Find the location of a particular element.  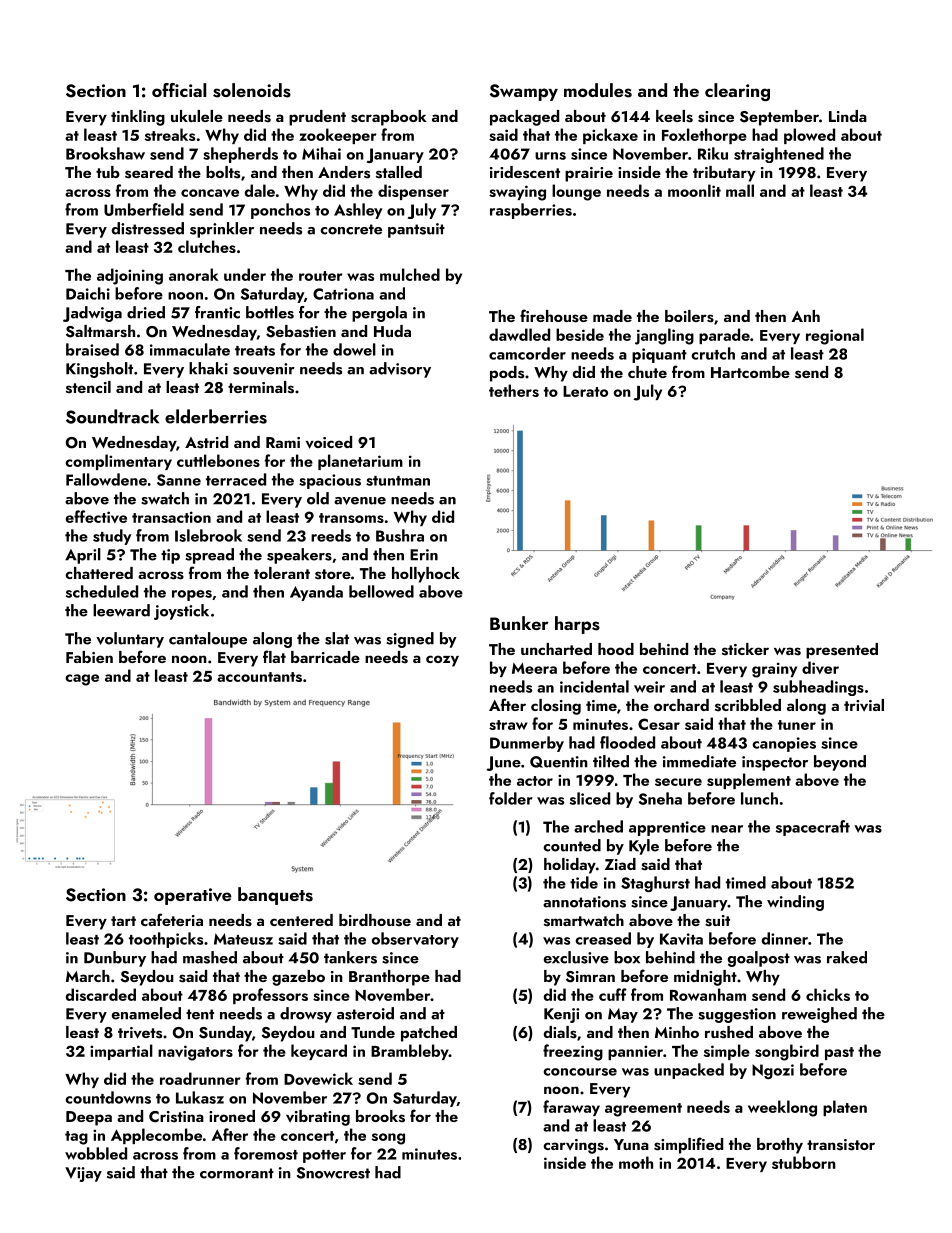

Vijay is located at coordinates (83, 1174).
